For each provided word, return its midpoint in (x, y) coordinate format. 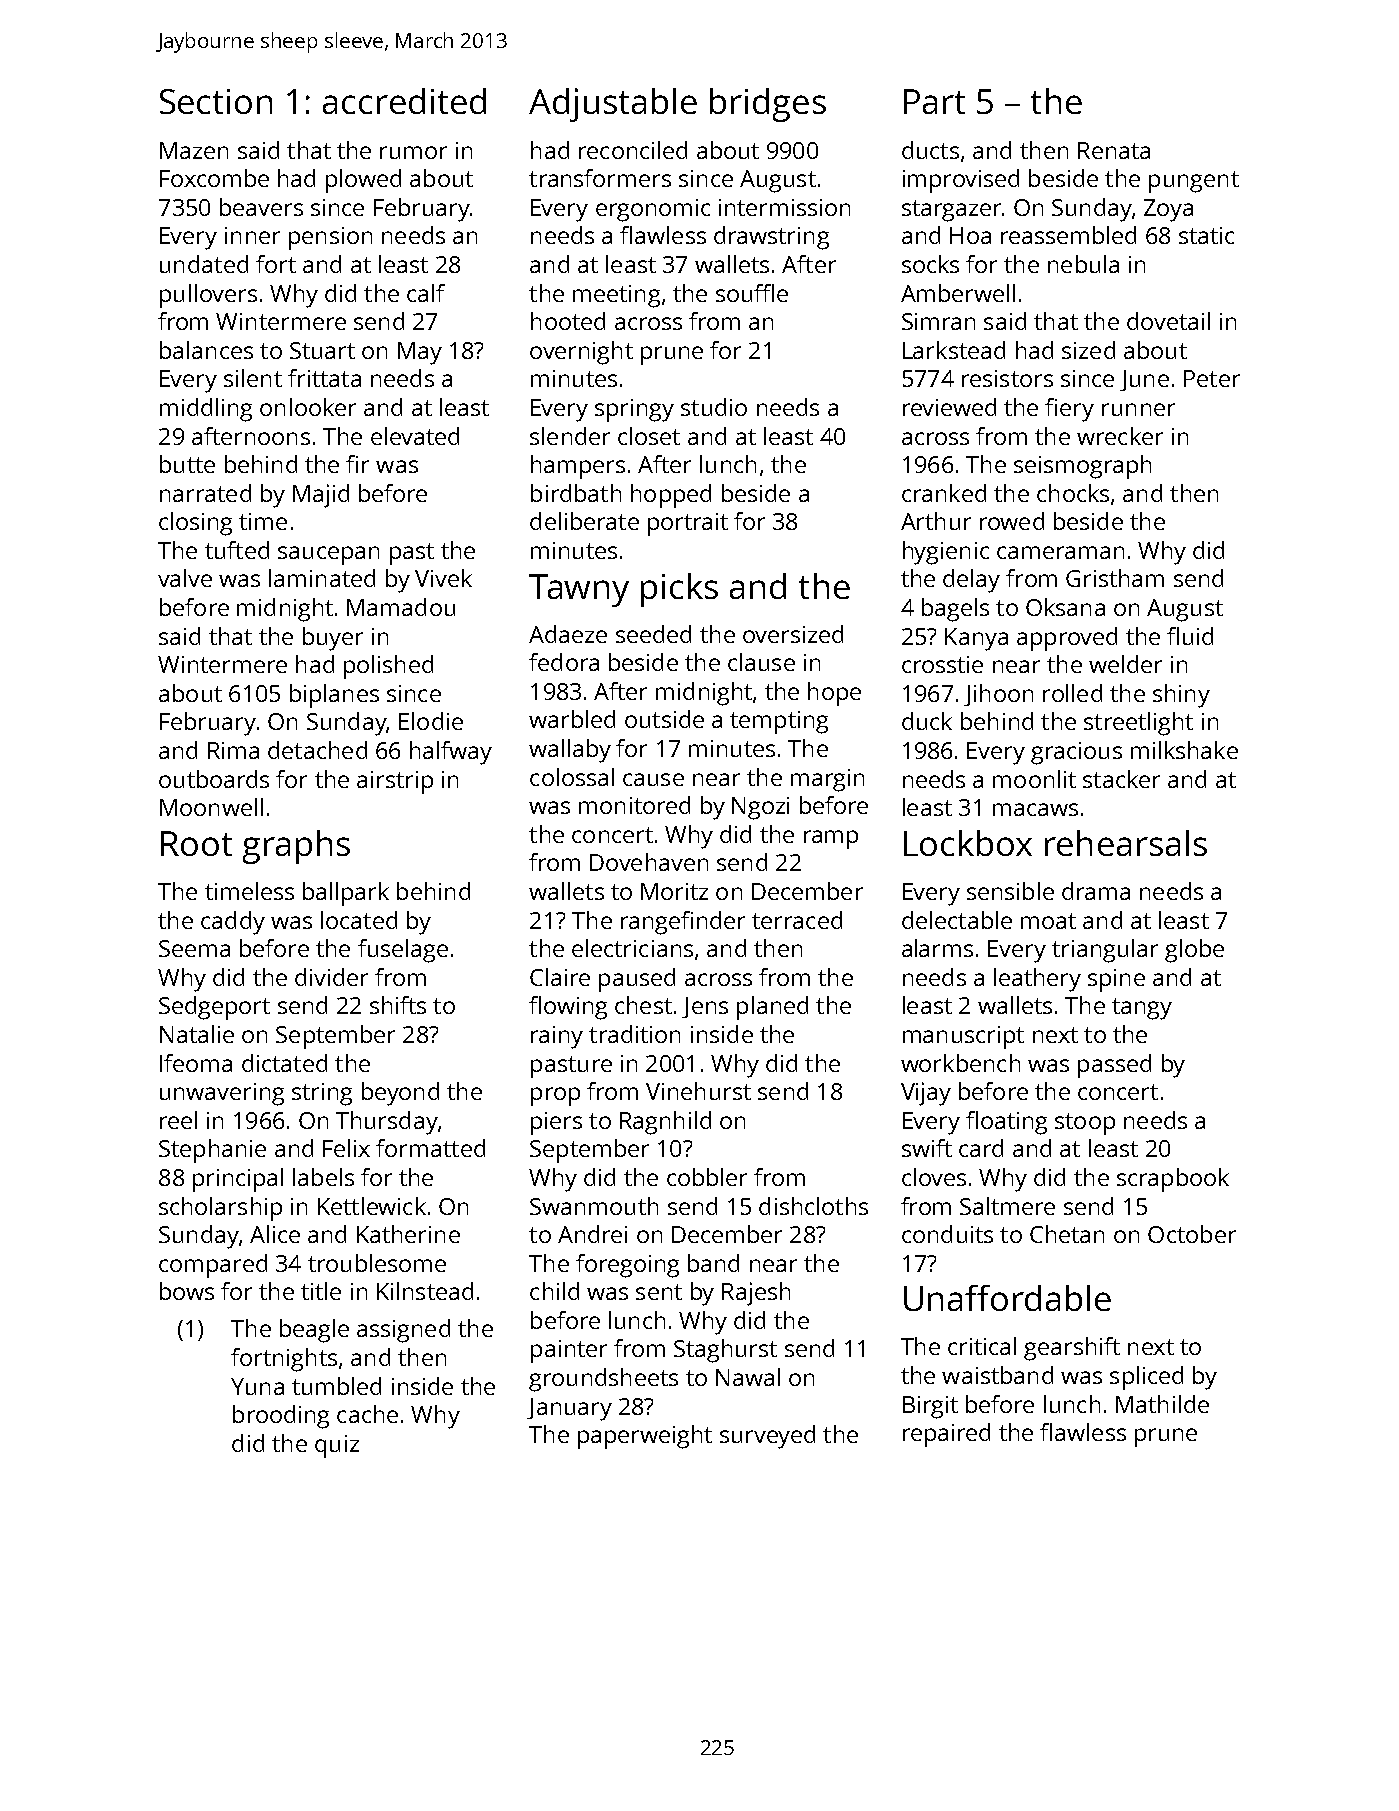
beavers (261, 207)
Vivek (443, 578)
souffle (752, 293)
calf (426, 293)
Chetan (1067, 1234)
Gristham (1115, 578)
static (1206, 235)
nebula (1083, 264)
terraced (797, 920)
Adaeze (568, 634)
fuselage (403, 951)
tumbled (336, 1386)
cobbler (707, 1177)
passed (1114, 1066)
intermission (784, 207)
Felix (346, 1148)
